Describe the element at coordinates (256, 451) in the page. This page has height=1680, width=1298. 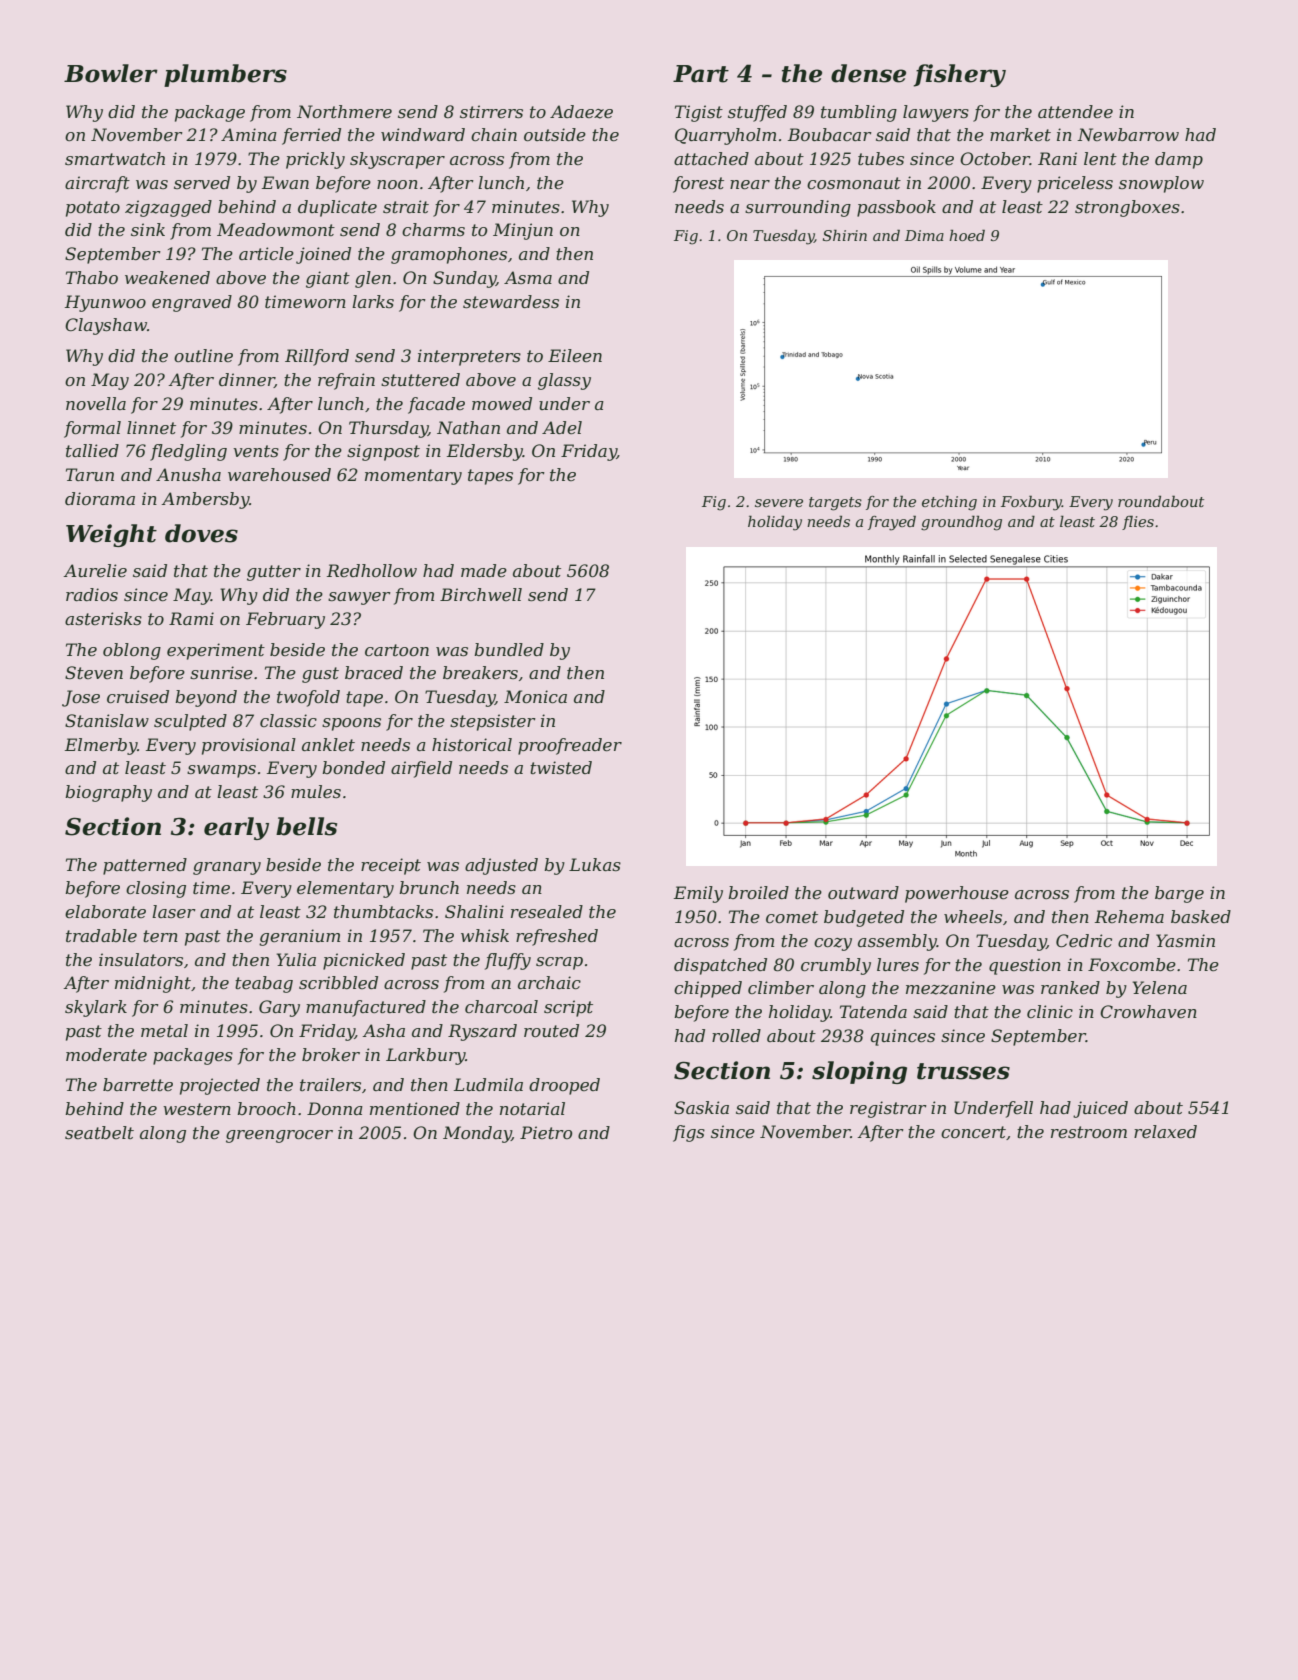
I see `vents` at that location.
